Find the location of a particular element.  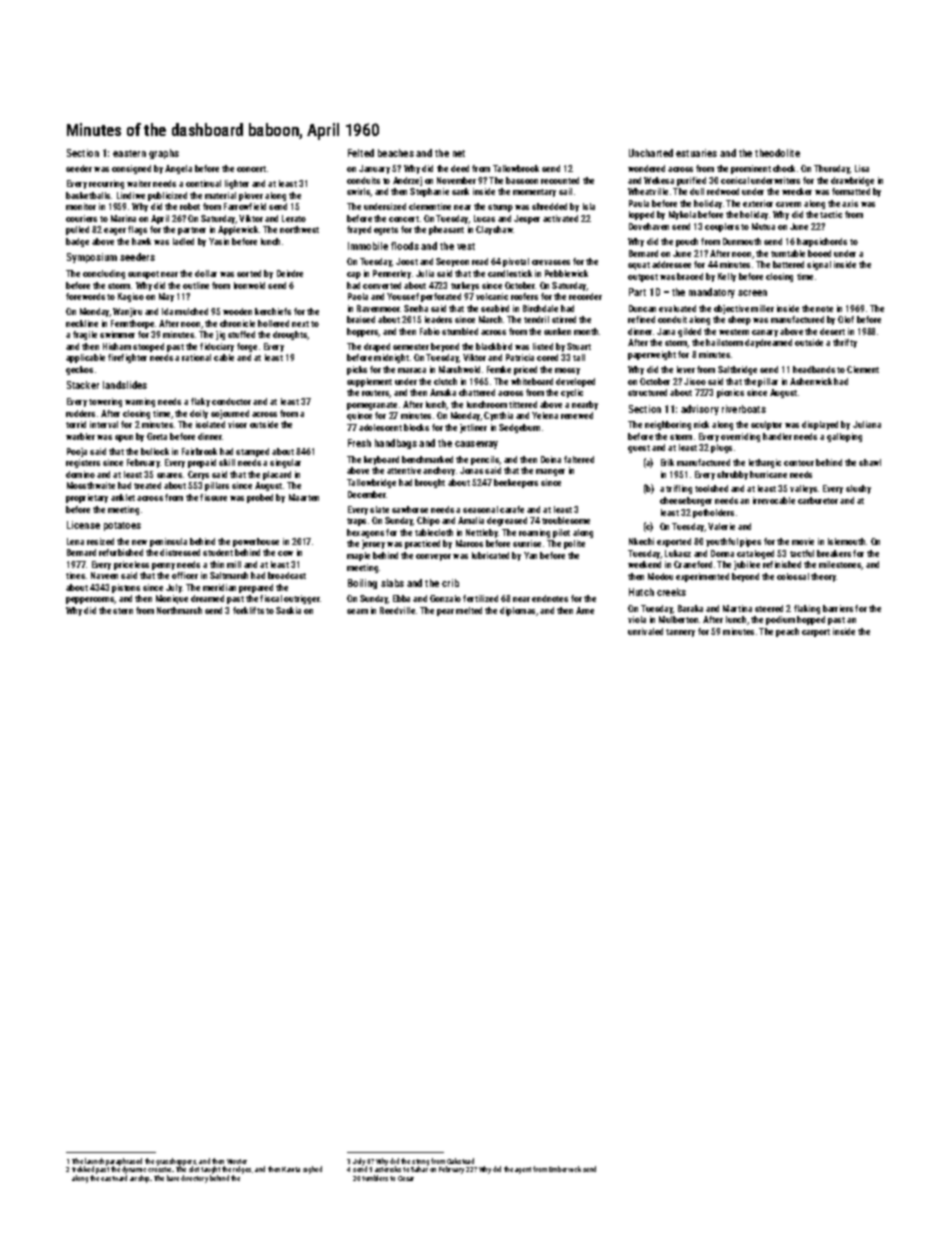

pear is located at coordinates (445, 612).
